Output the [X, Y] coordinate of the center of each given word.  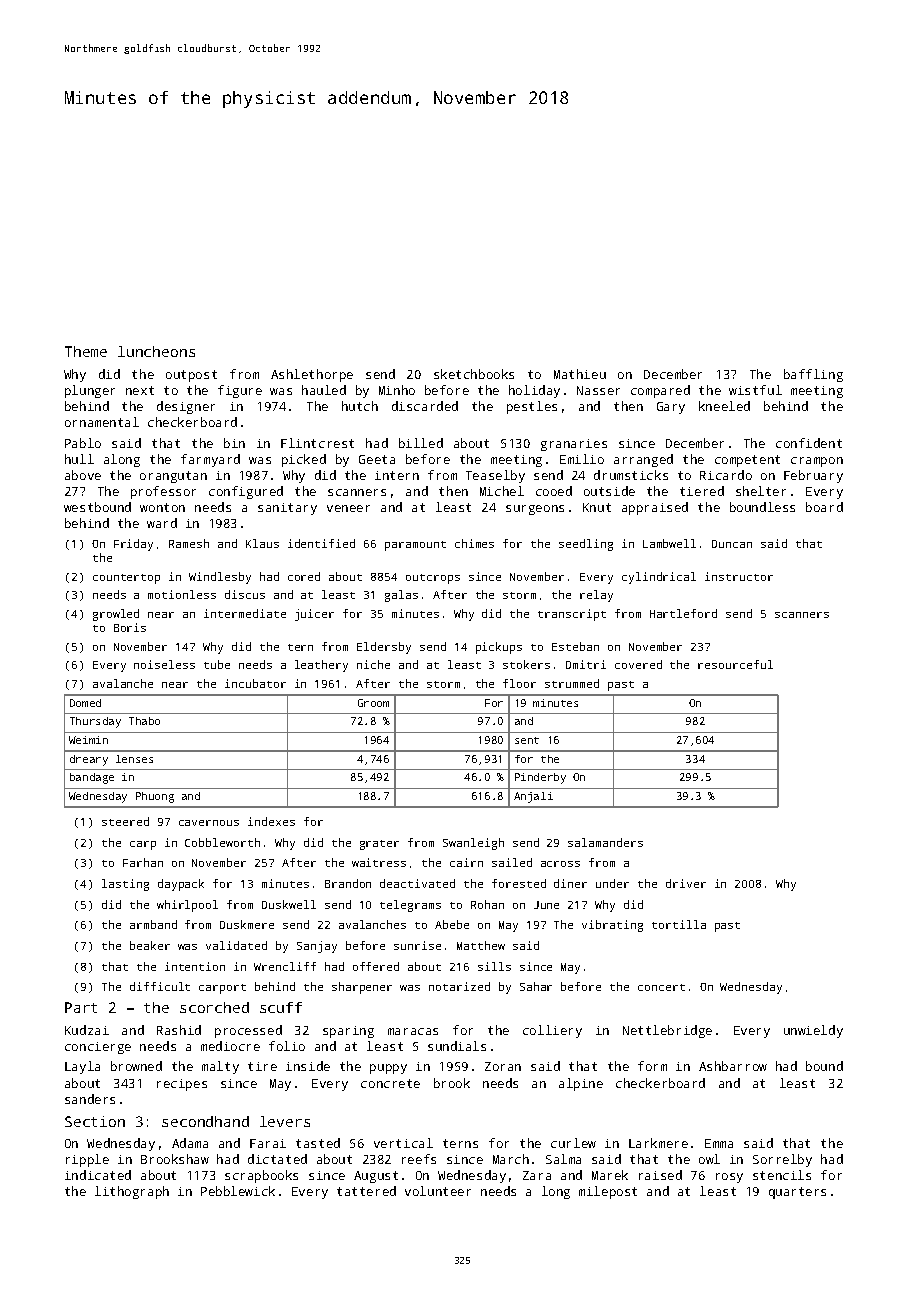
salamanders [605, 842]
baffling [813, 375]
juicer [314, 615]
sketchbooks [474, 374]
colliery [552, 1031]
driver [686, 883]
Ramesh [189, 543]
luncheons [156, 351]
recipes [182, 1085]
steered [125, 821]
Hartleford [683, 613]
